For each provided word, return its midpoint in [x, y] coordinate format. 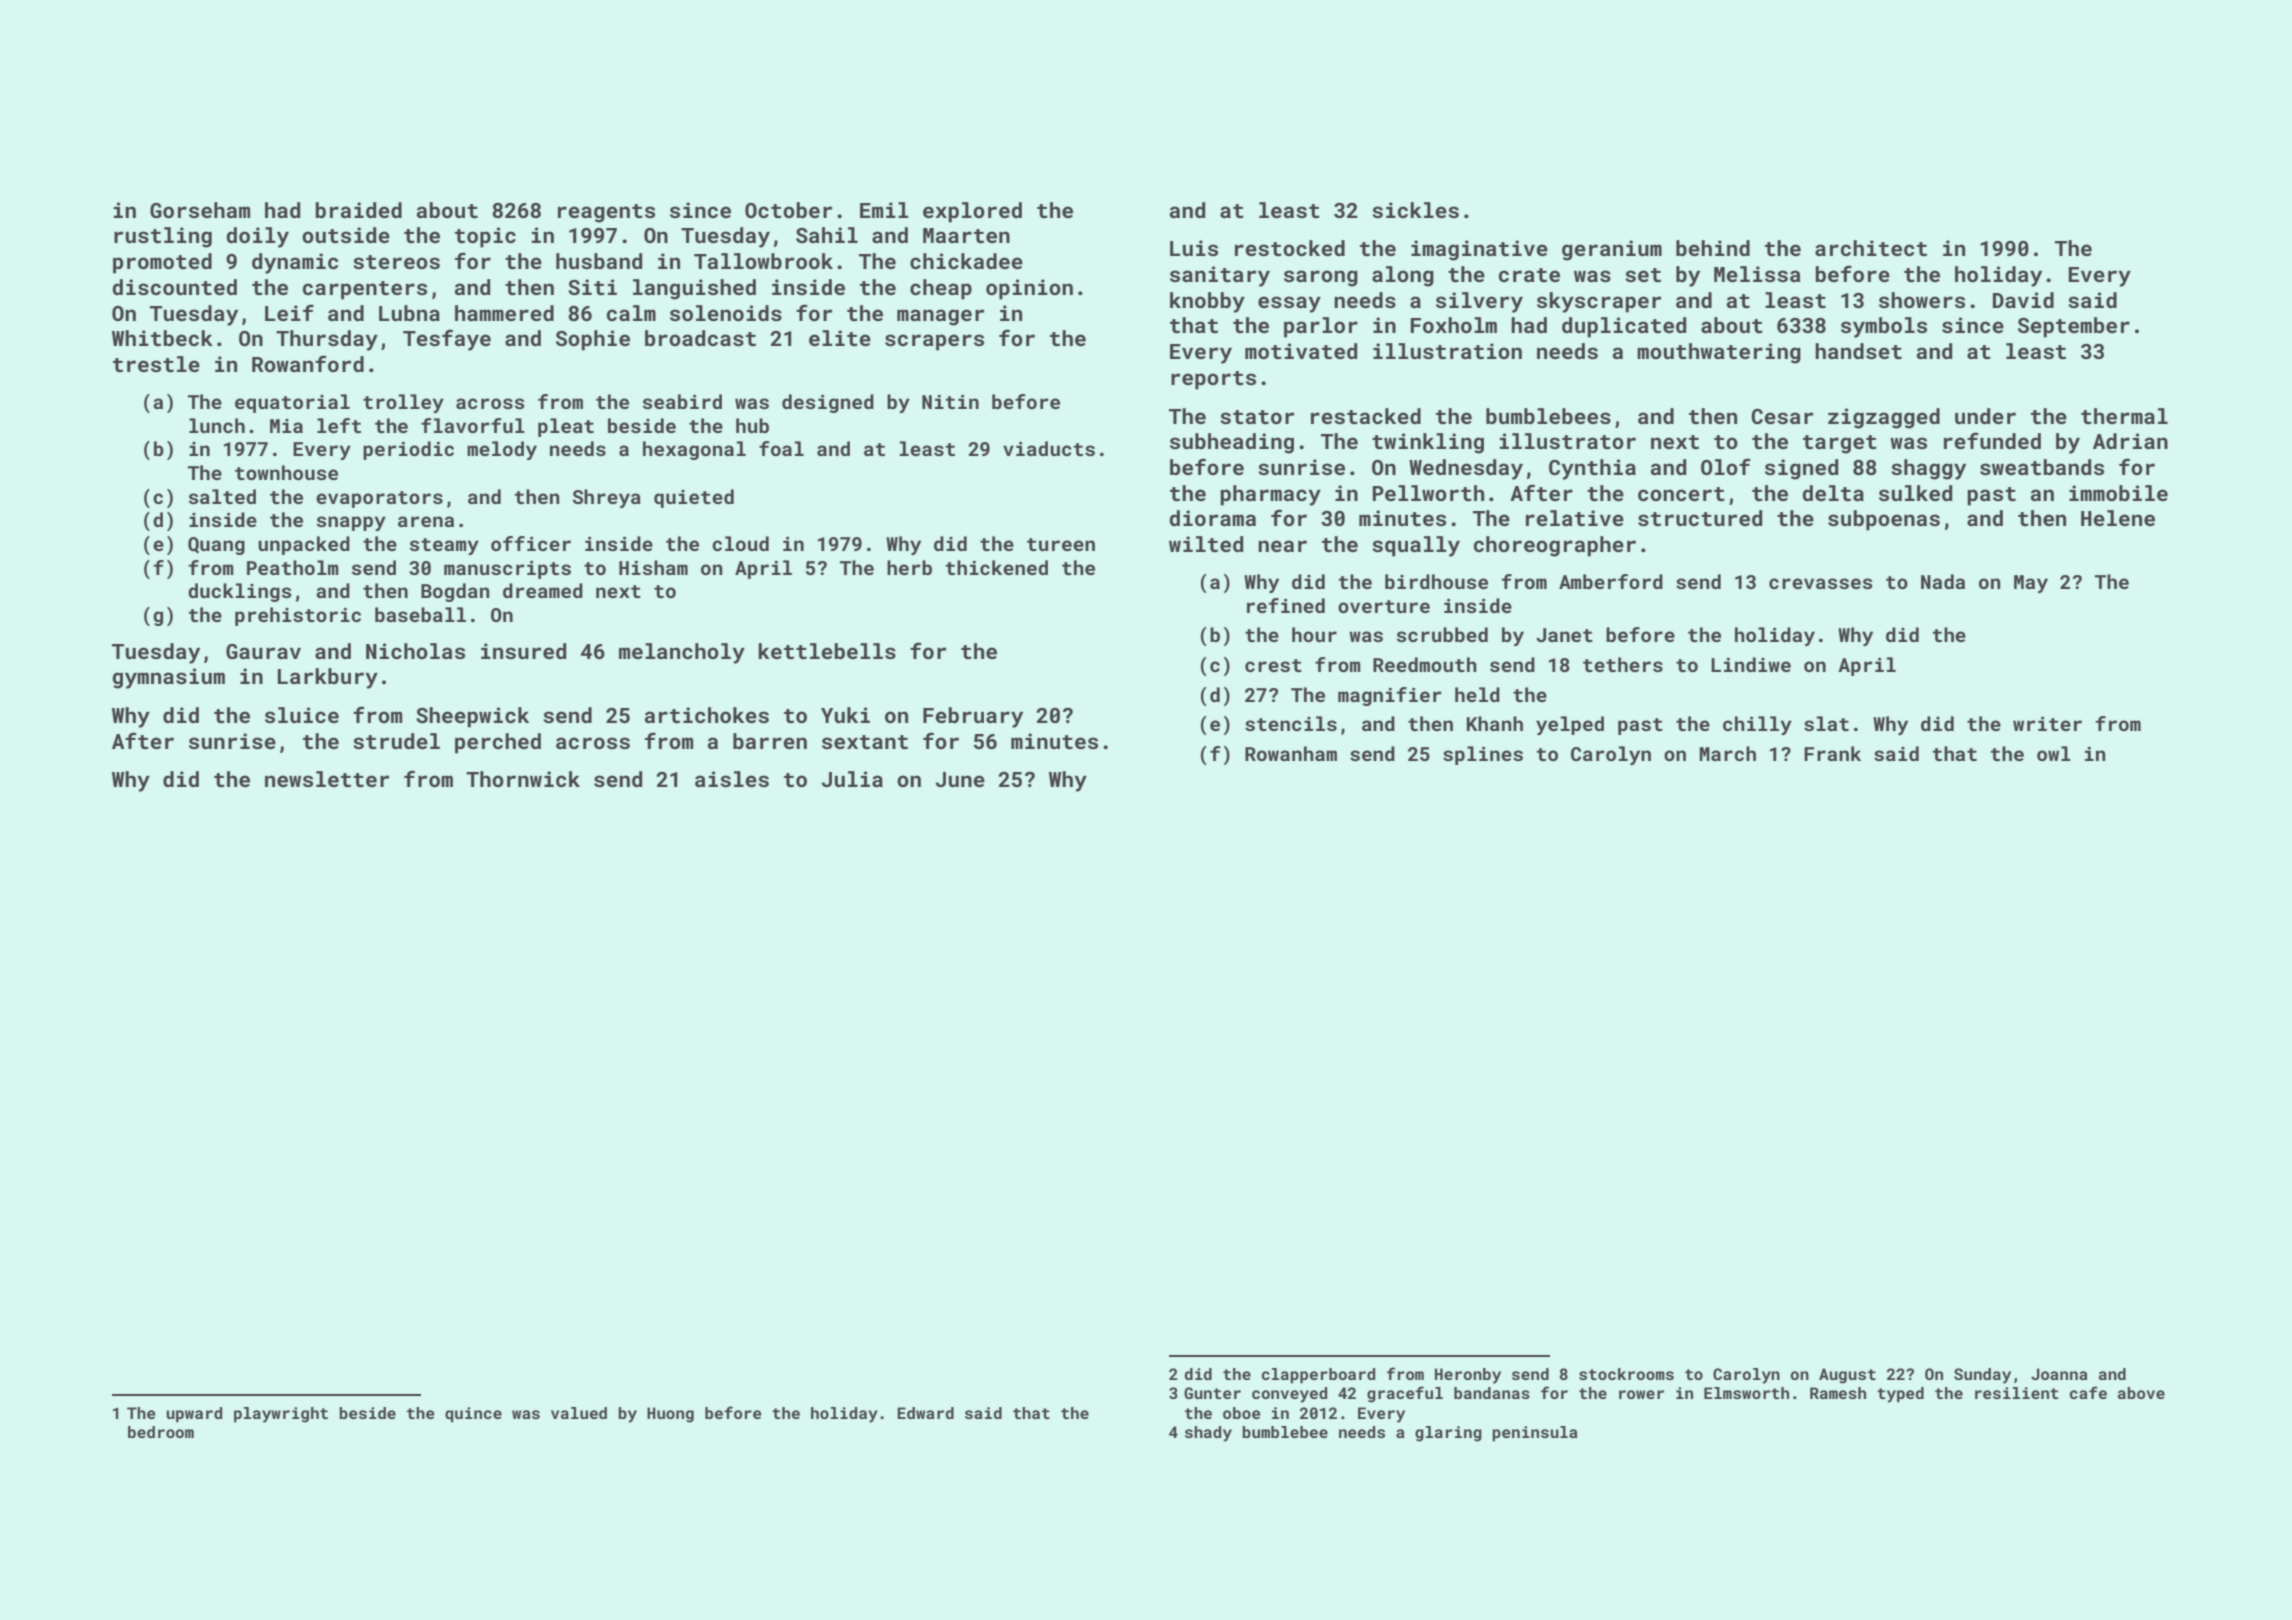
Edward [925, 1413]
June [960, 779]
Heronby [1468, 1376]
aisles [732, 779]
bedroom [161, 1432]
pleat [566, 427]
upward [194, 1415]
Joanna [2059, 1374]
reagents [606, 213]
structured [1700, 518]
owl [2054, 753]
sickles [1415, 210]
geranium [1612, 250]
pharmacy [1270, 495]
